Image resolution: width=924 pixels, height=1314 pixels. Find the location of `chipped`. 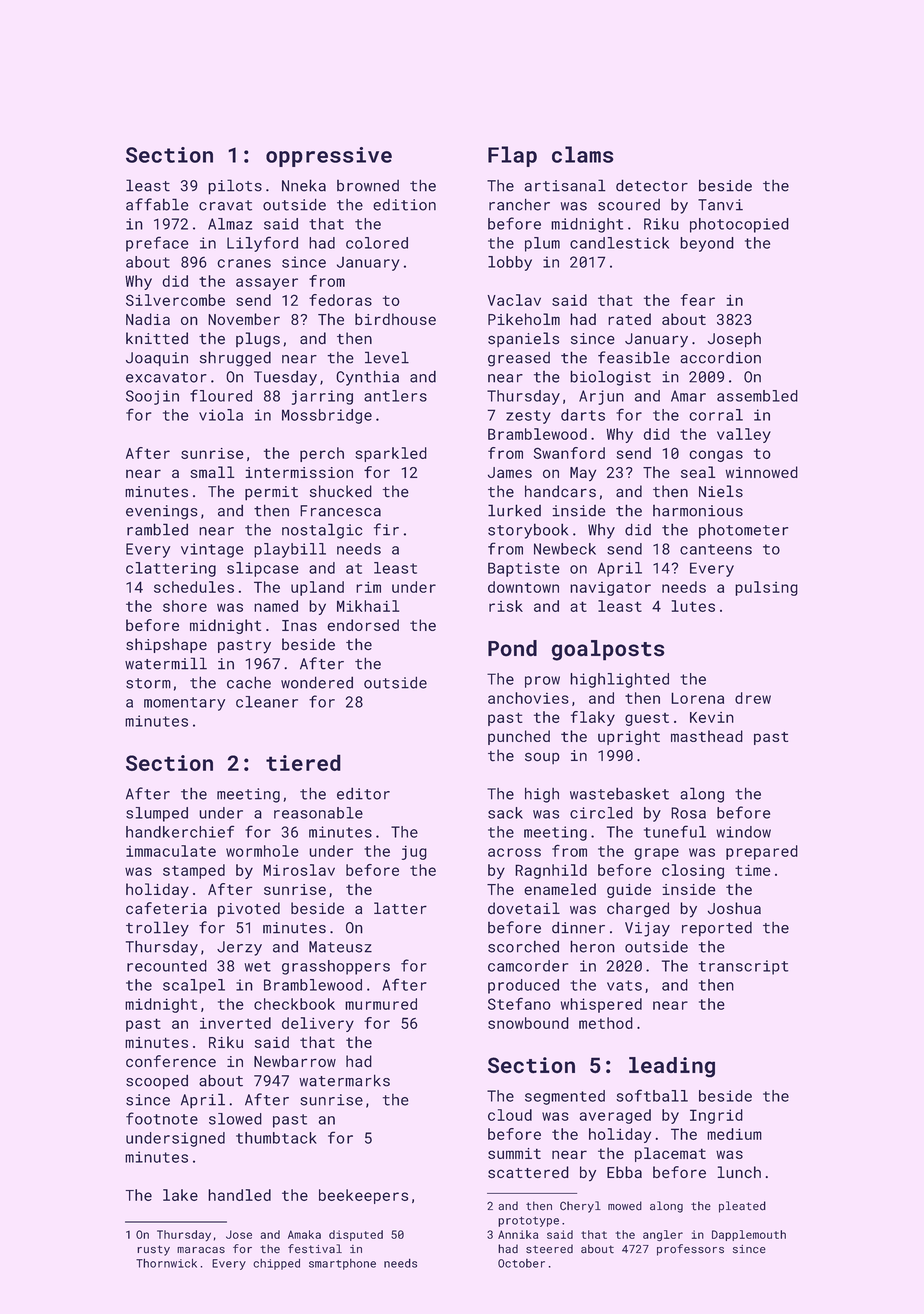

chipped is located at coordinates (276, 1264).
